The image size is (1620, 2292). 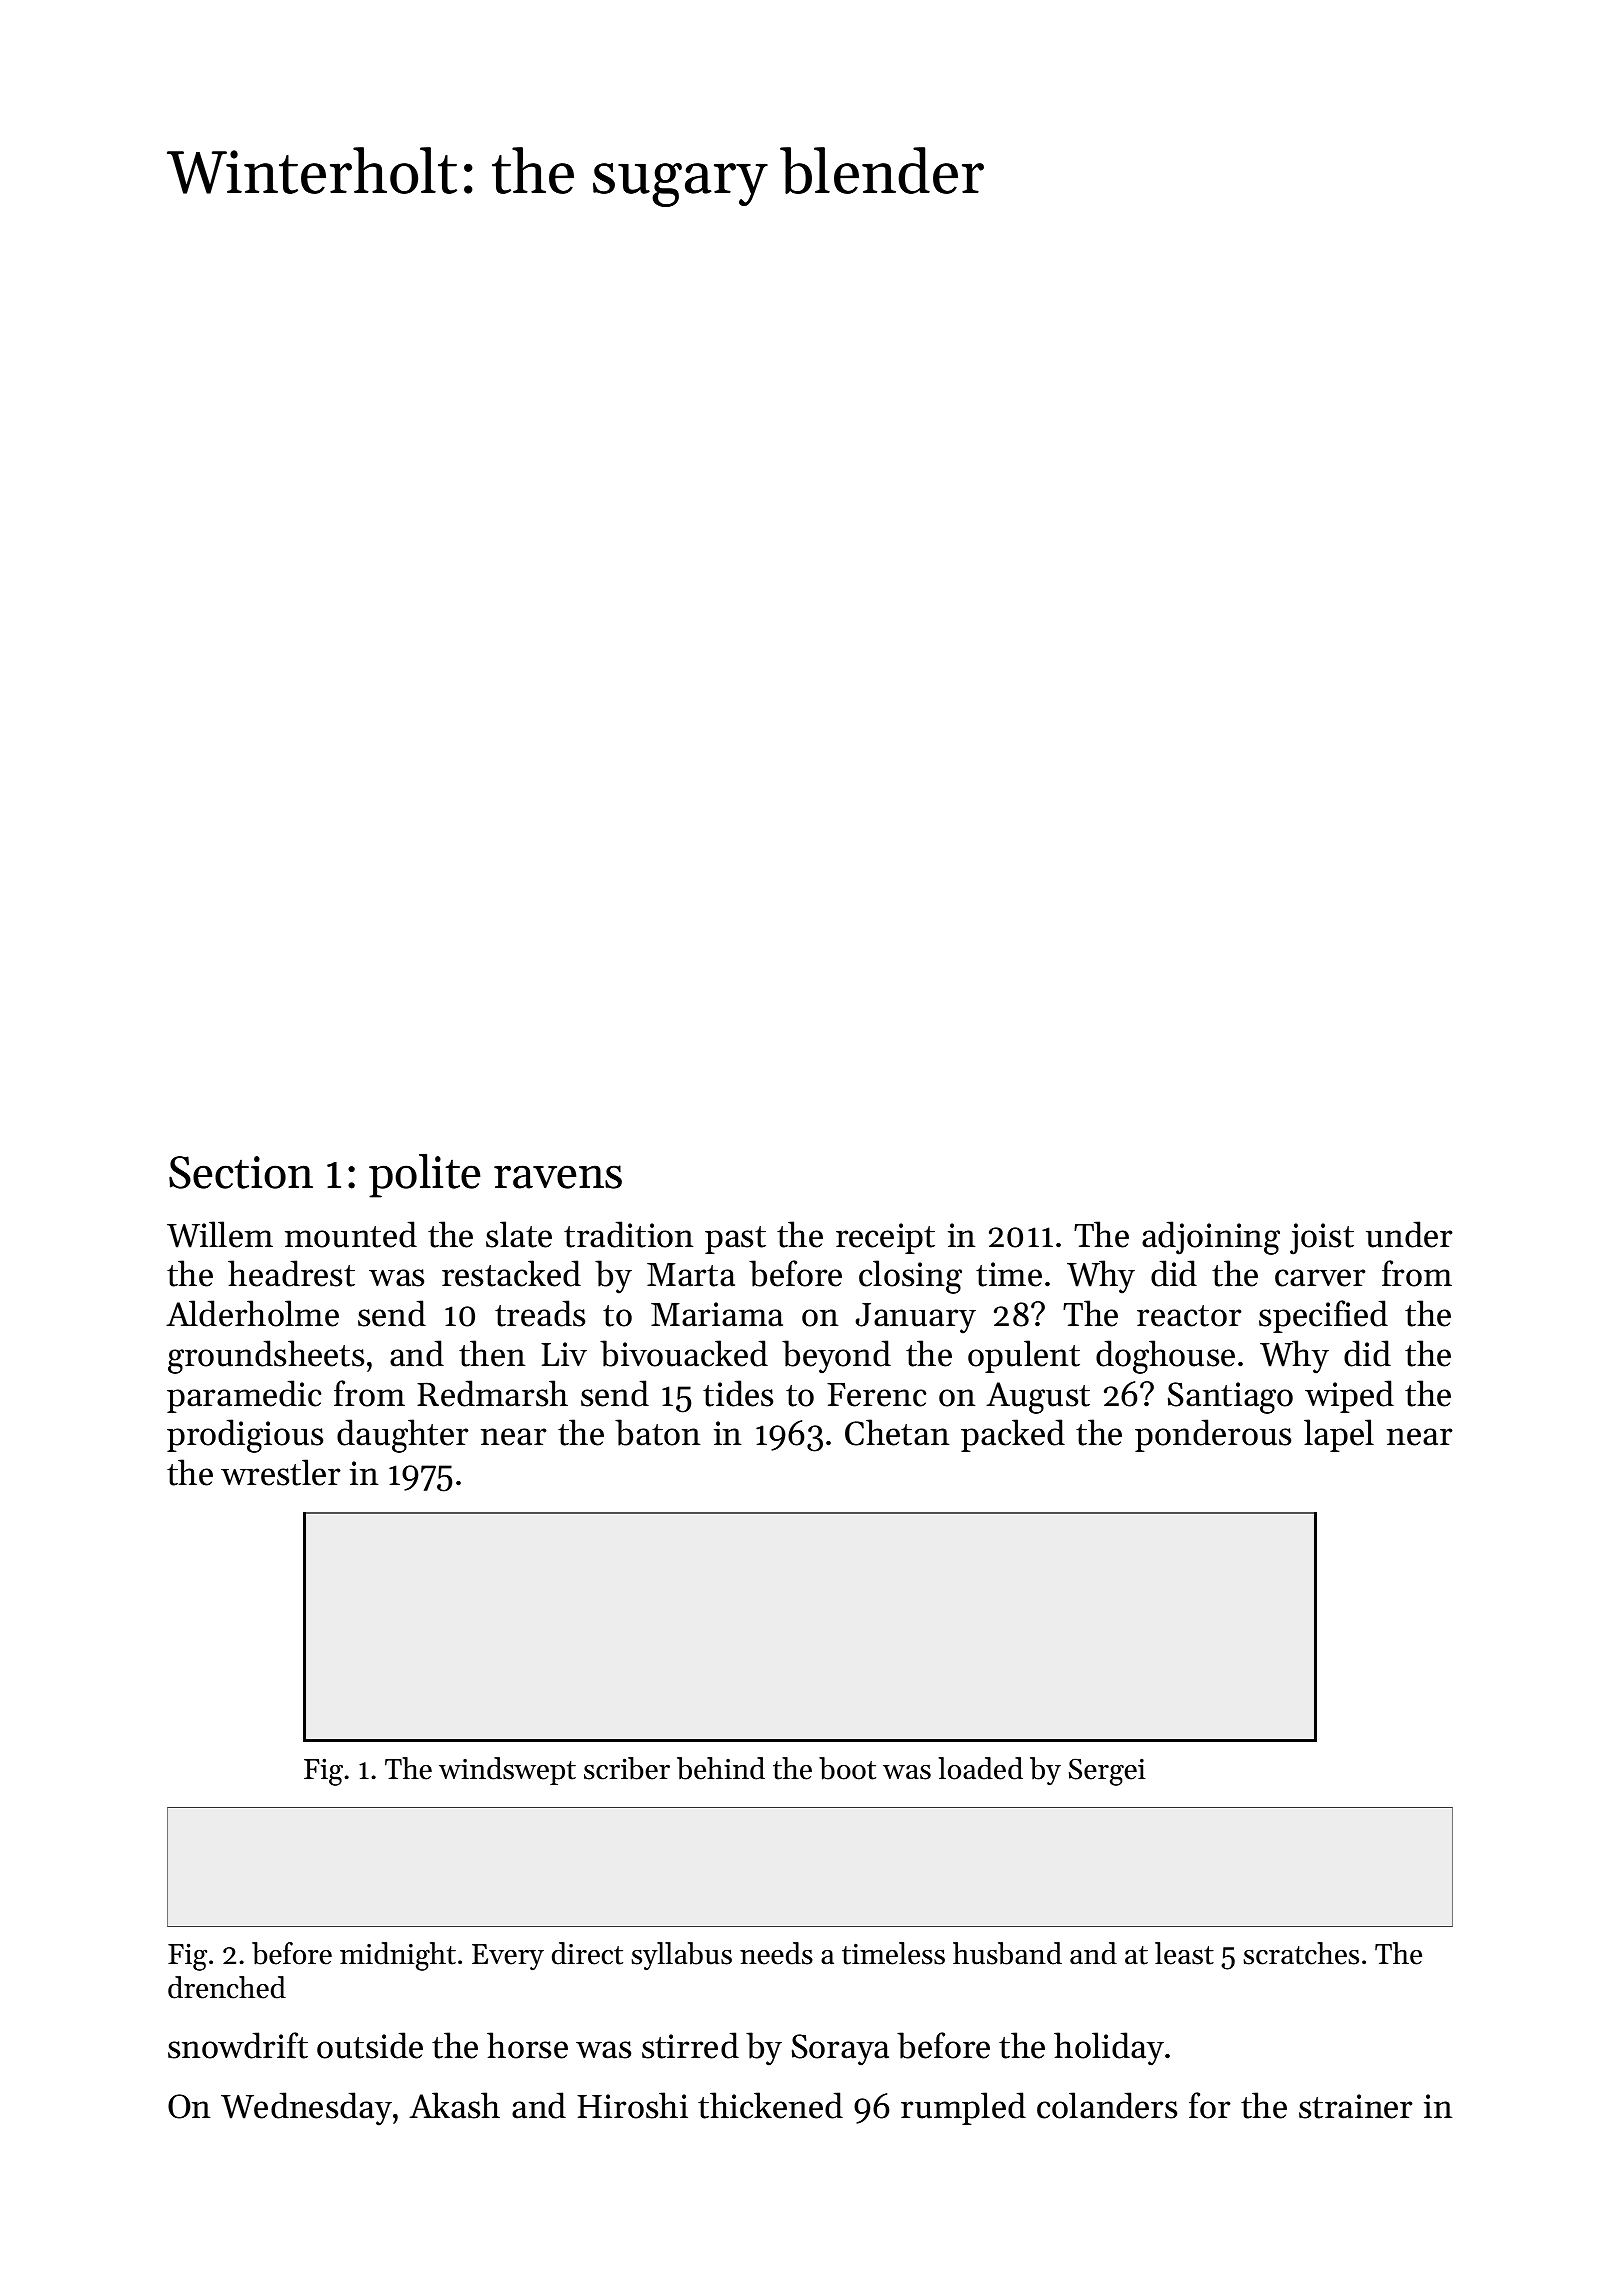 What do you see at coordinates (980, 1768) in the screenshot?
I see `loaded` at bounding box center [980, 1768].
